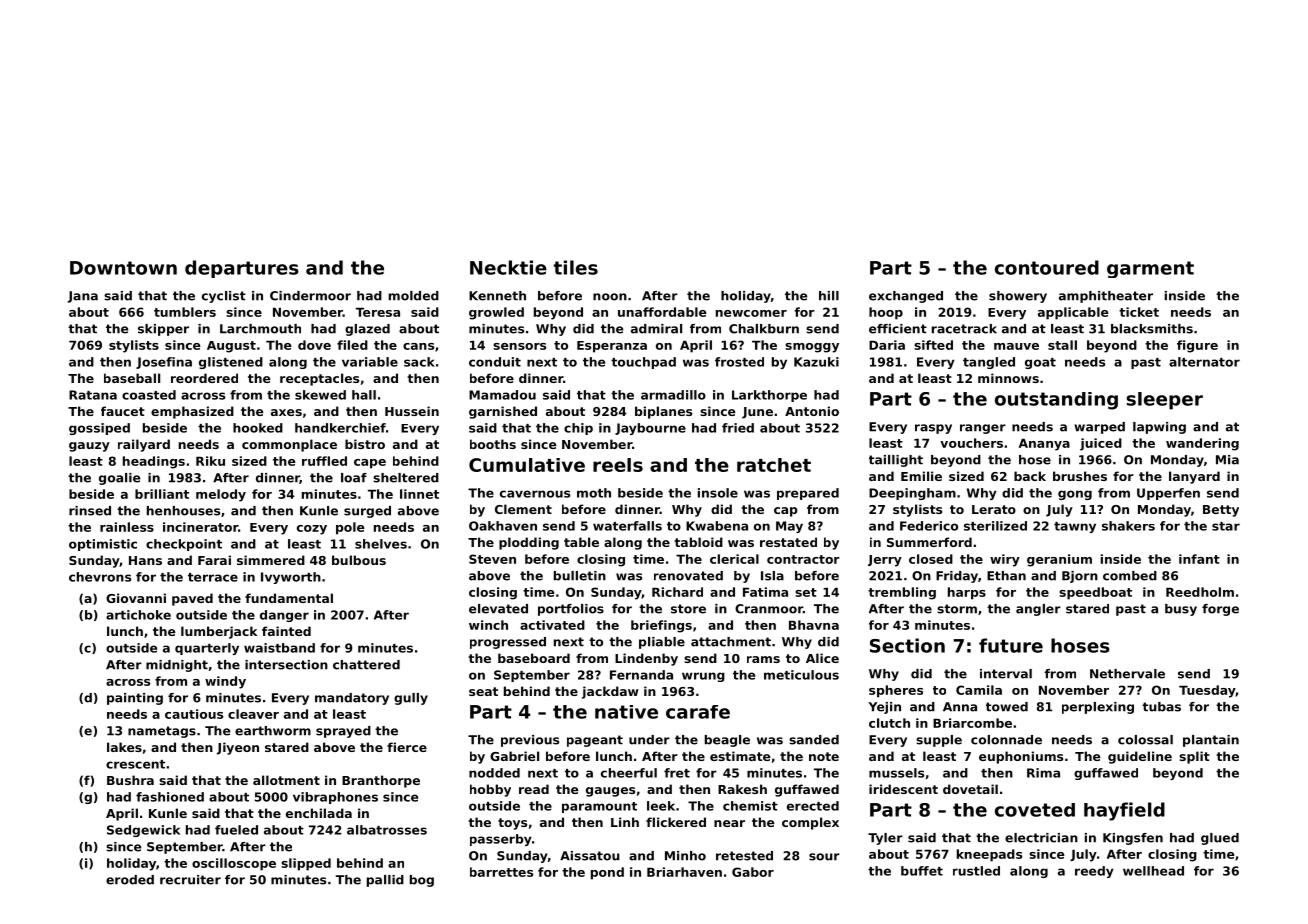 The image size is (1308, 924). I want to click on hill, so click(829, 296).
